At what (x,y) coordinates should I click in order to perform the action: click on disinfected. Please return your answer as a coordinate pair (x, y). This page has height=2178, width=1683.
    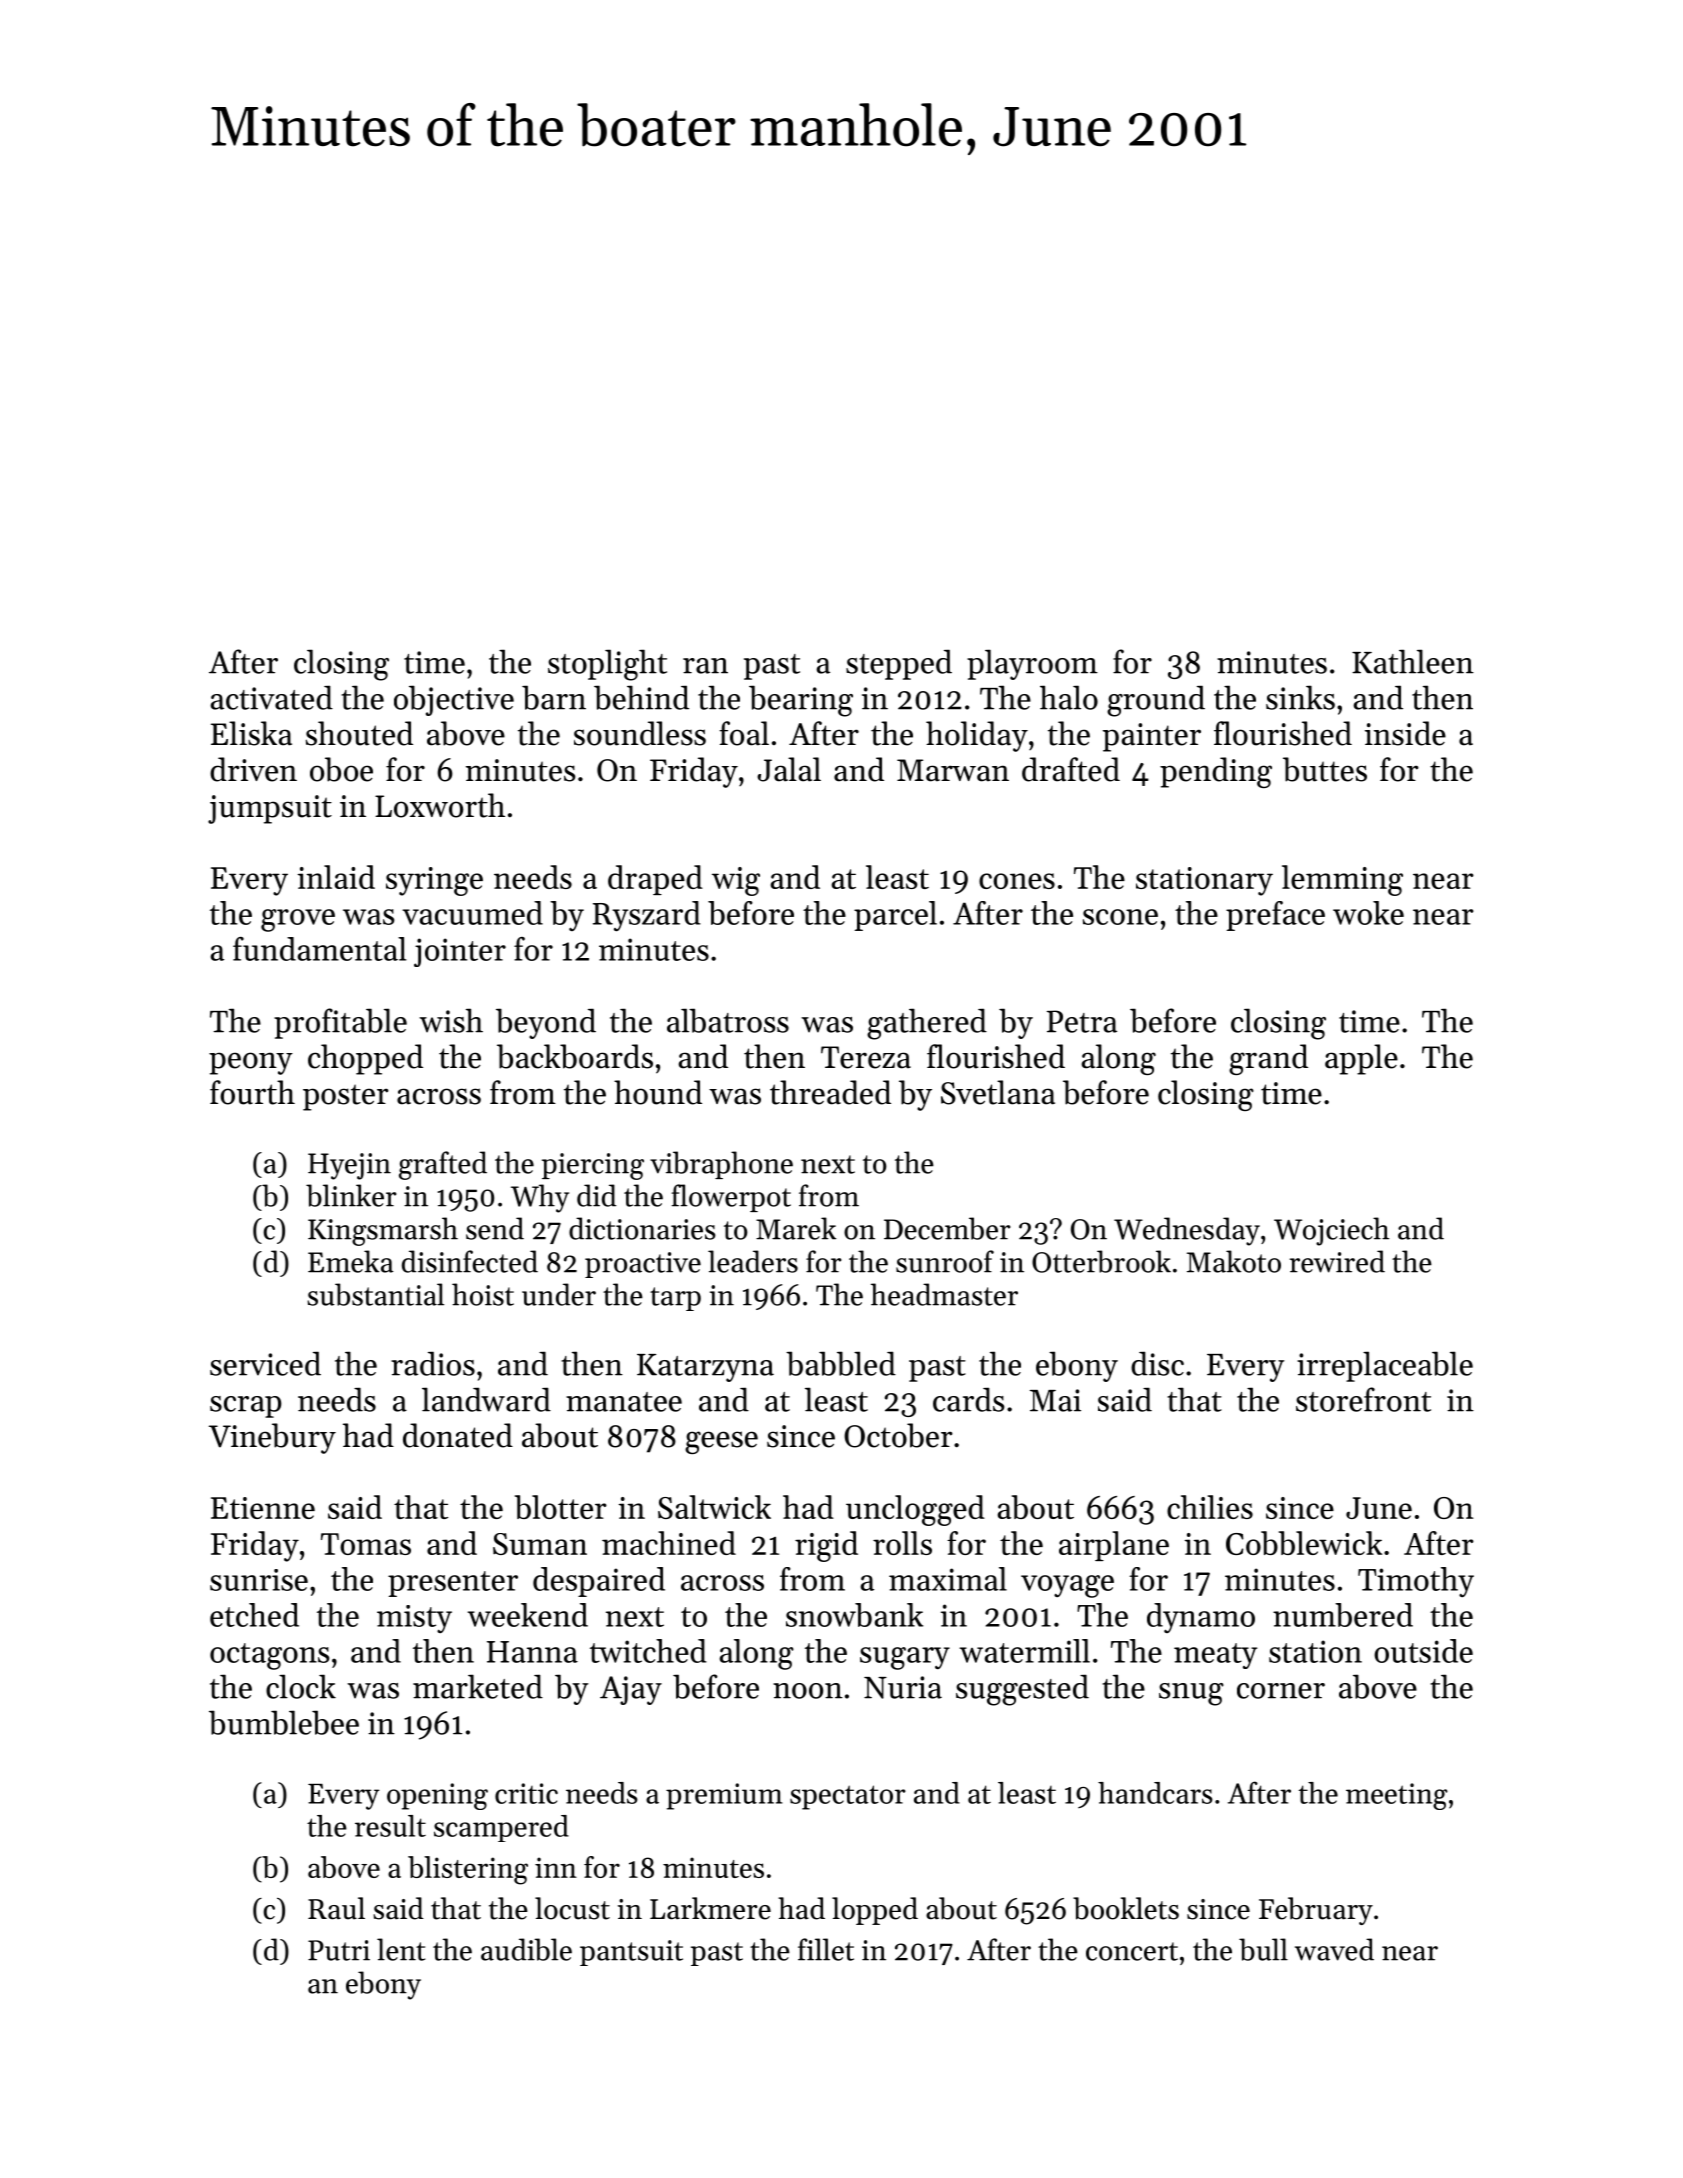
    Looking at the image, I should click on (470, 1261).
